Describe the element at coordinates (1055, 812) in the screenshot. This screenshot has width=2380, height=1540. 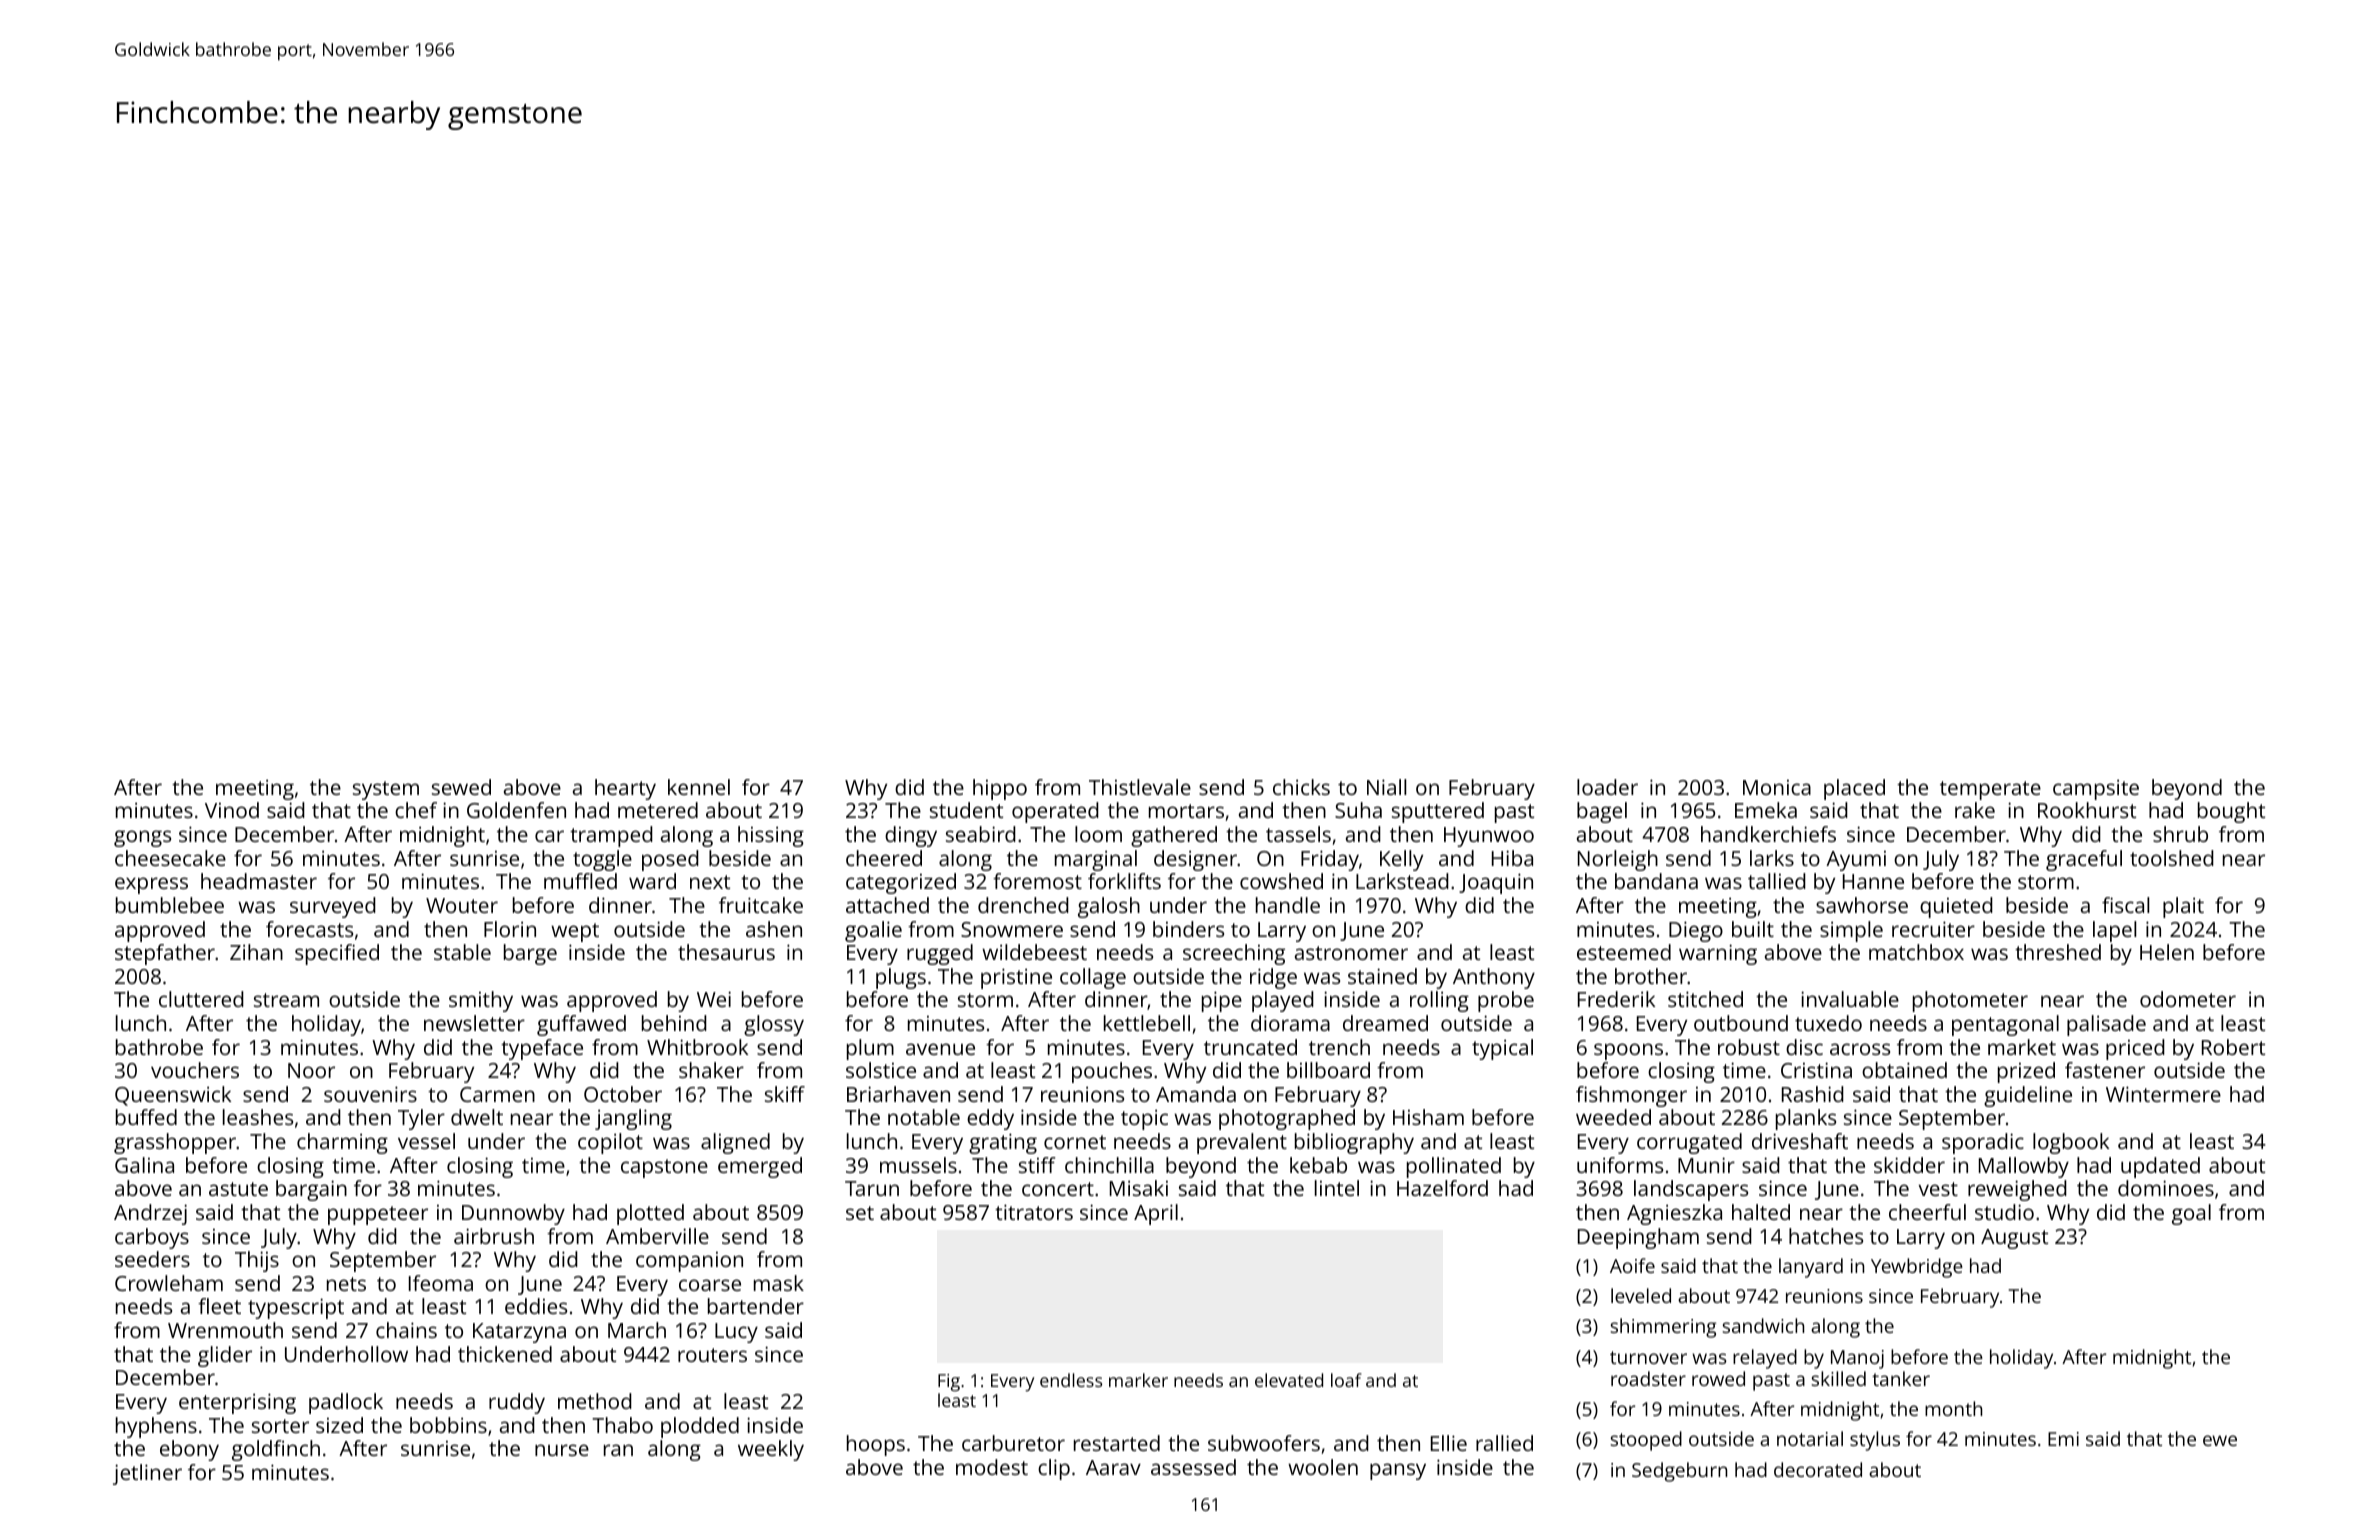
I see `operated` at that location.
